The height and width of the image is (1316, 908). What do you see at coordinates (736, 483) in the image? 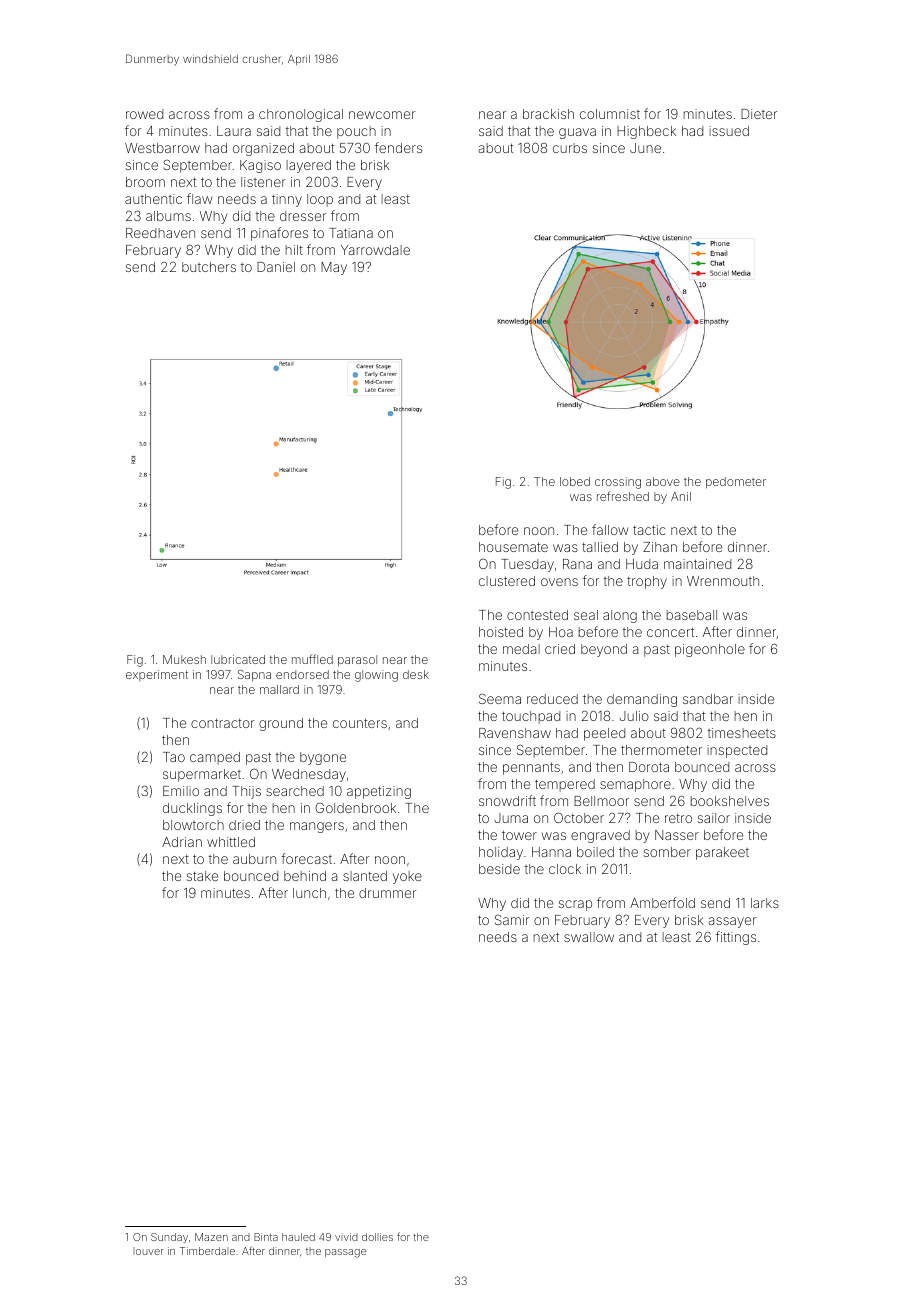
I see `pedometer` at bounding box center [736, 483].
